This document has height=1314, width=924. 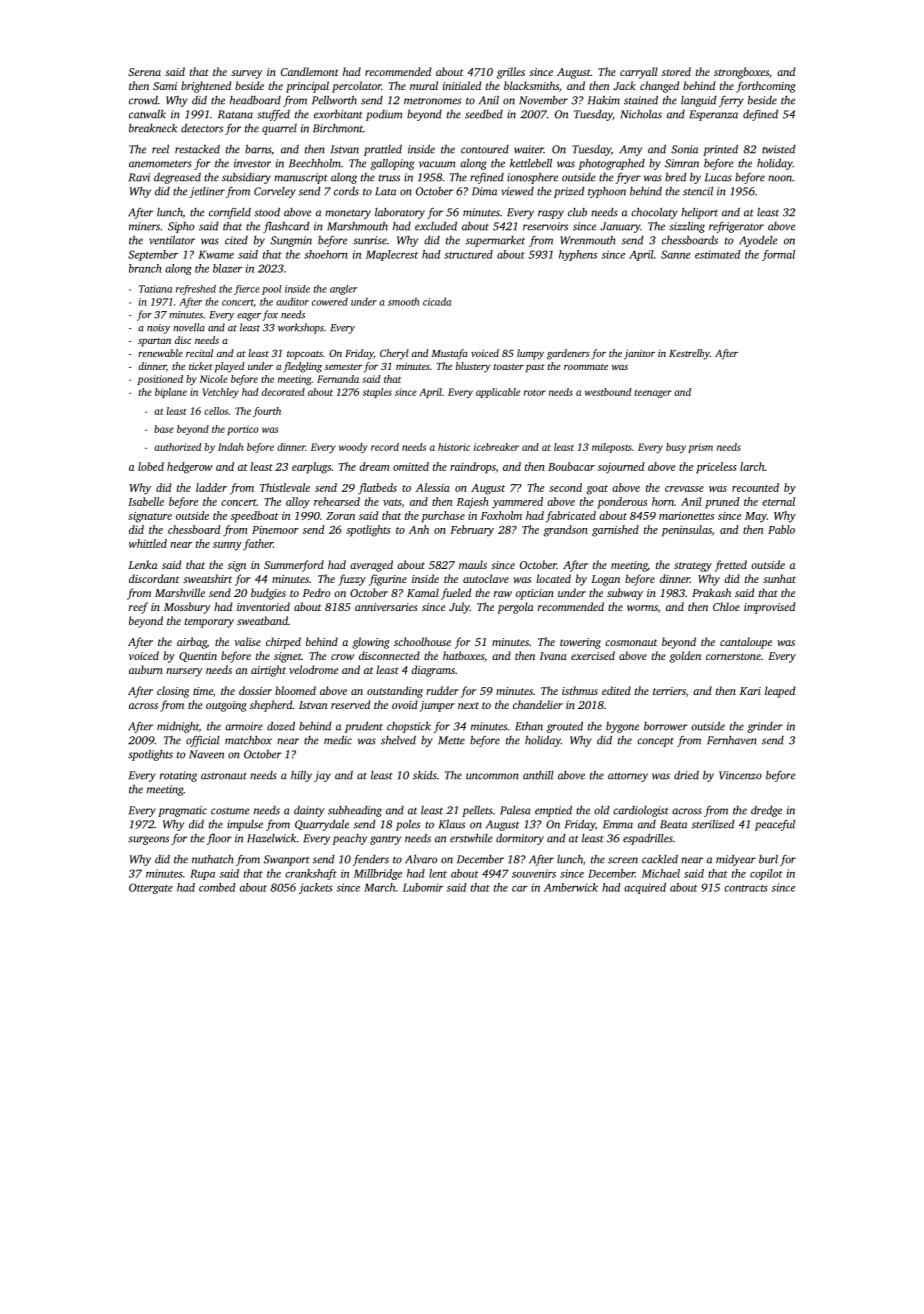 What do you see at coordinates (752, 466) in the document?
I see `larch` at bounding box center [752, 466].
